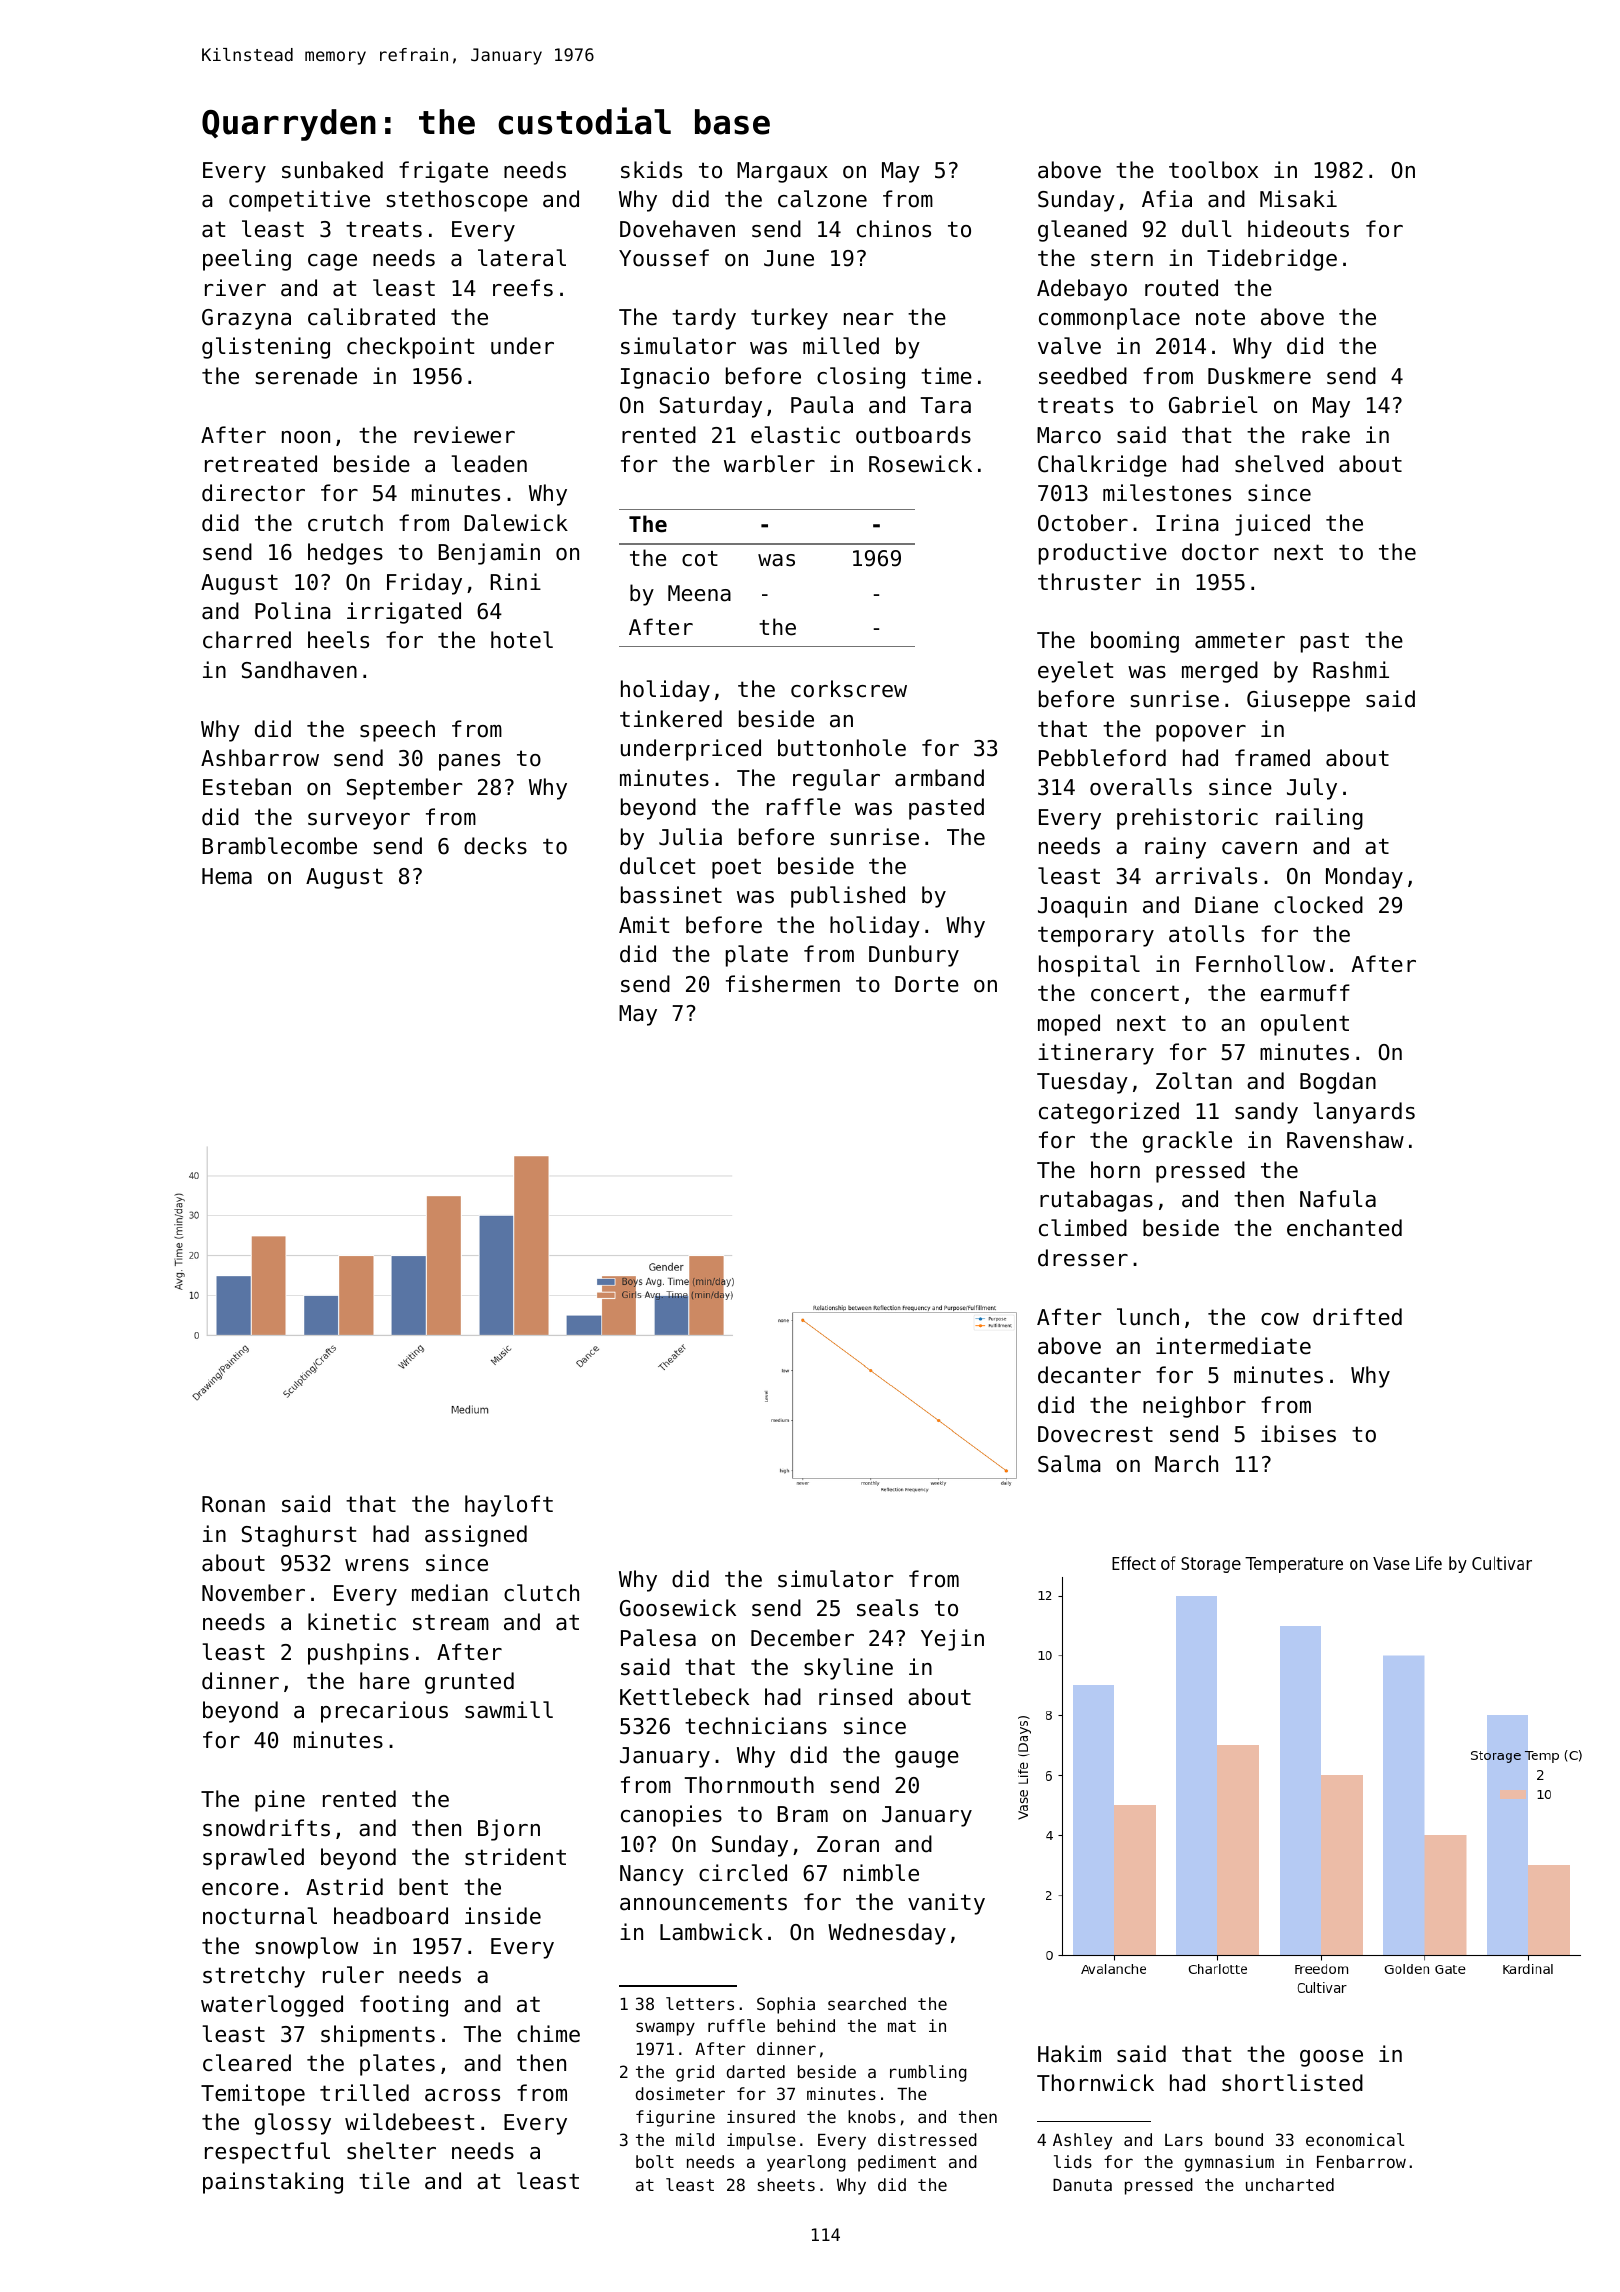  What do you see at coordinates (1213, 170) in the document?
I see `toolbox` at bounding box center [1213, 170].
